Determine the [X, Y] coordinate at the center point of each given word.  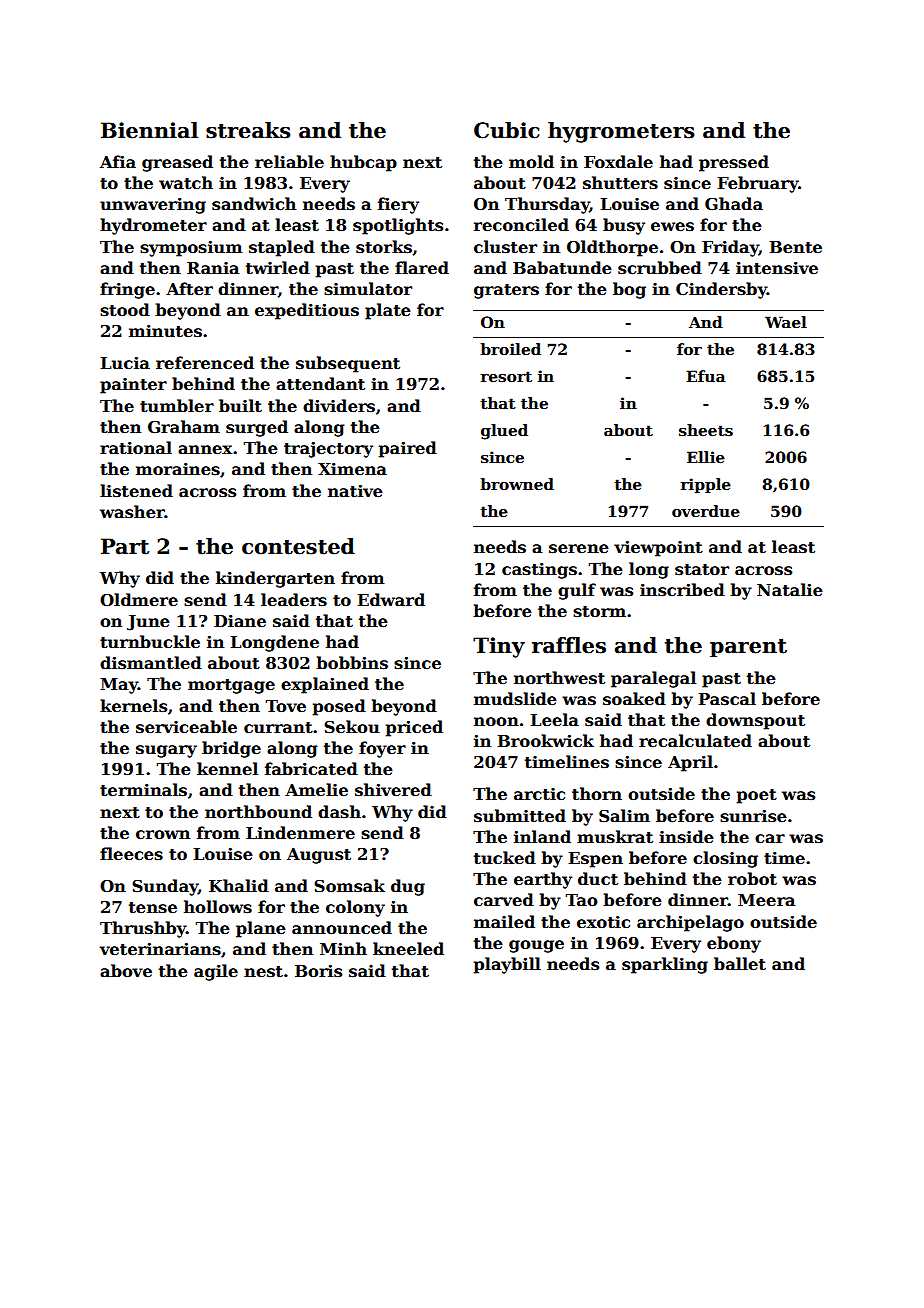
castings [539, 571]
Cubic [506, 130]
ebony [734, 944]
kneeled [408, 949]
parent [748, 648]
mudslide [515, 699]
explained [325, 685]
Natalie [790, 590]
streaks [248, 130]
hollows [218, 907]
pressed [734, 163]
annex [205, 450]
